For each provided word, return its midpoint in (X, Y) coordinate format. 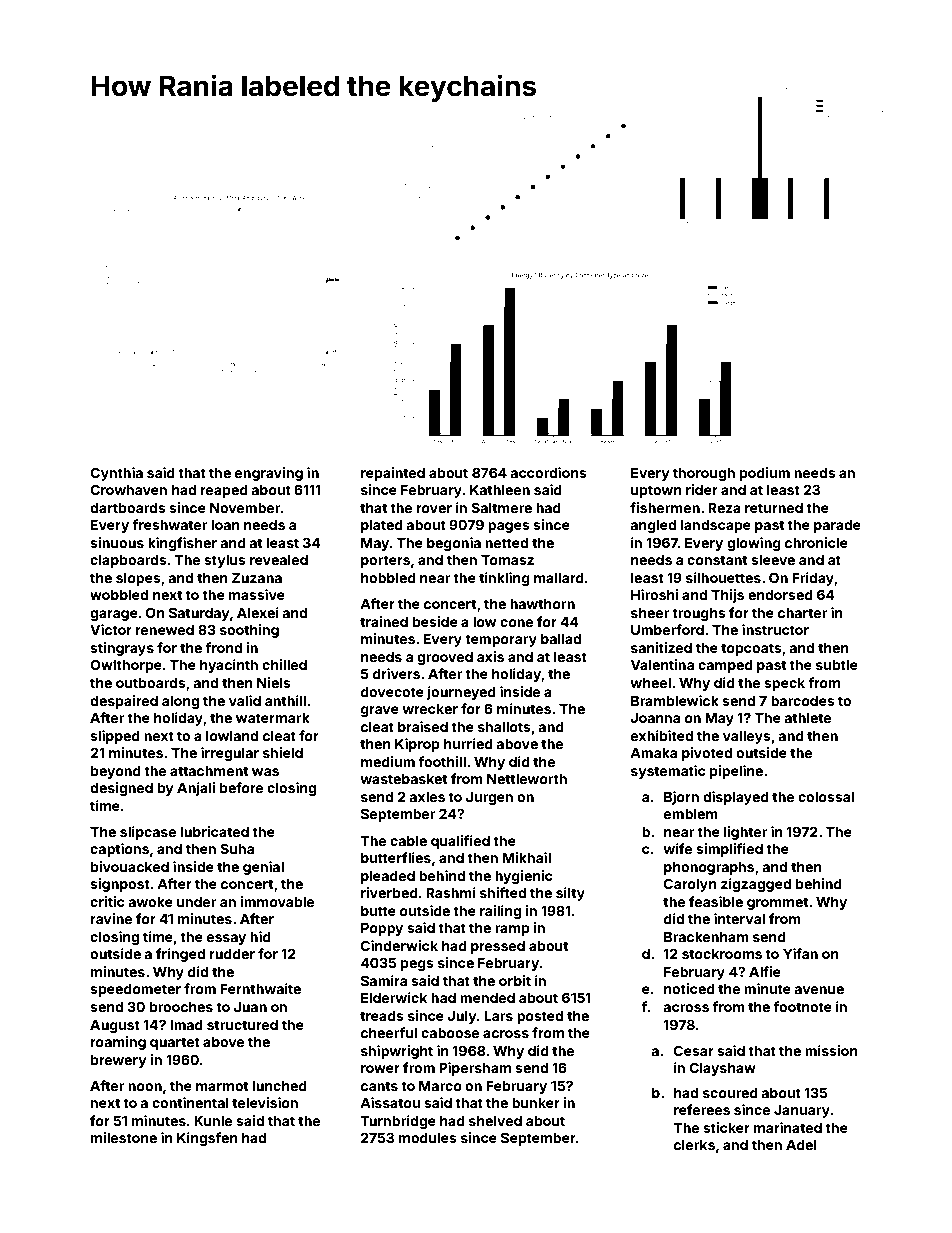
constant (717, 560)
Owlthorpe (126, 666)
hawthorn (542, 604)
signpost (120, 885)
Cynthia (116, 474)
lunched (280, 1086)
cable (408, 841)
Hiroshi (654, 594)
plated (382, 526)
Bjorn (681, 798)
